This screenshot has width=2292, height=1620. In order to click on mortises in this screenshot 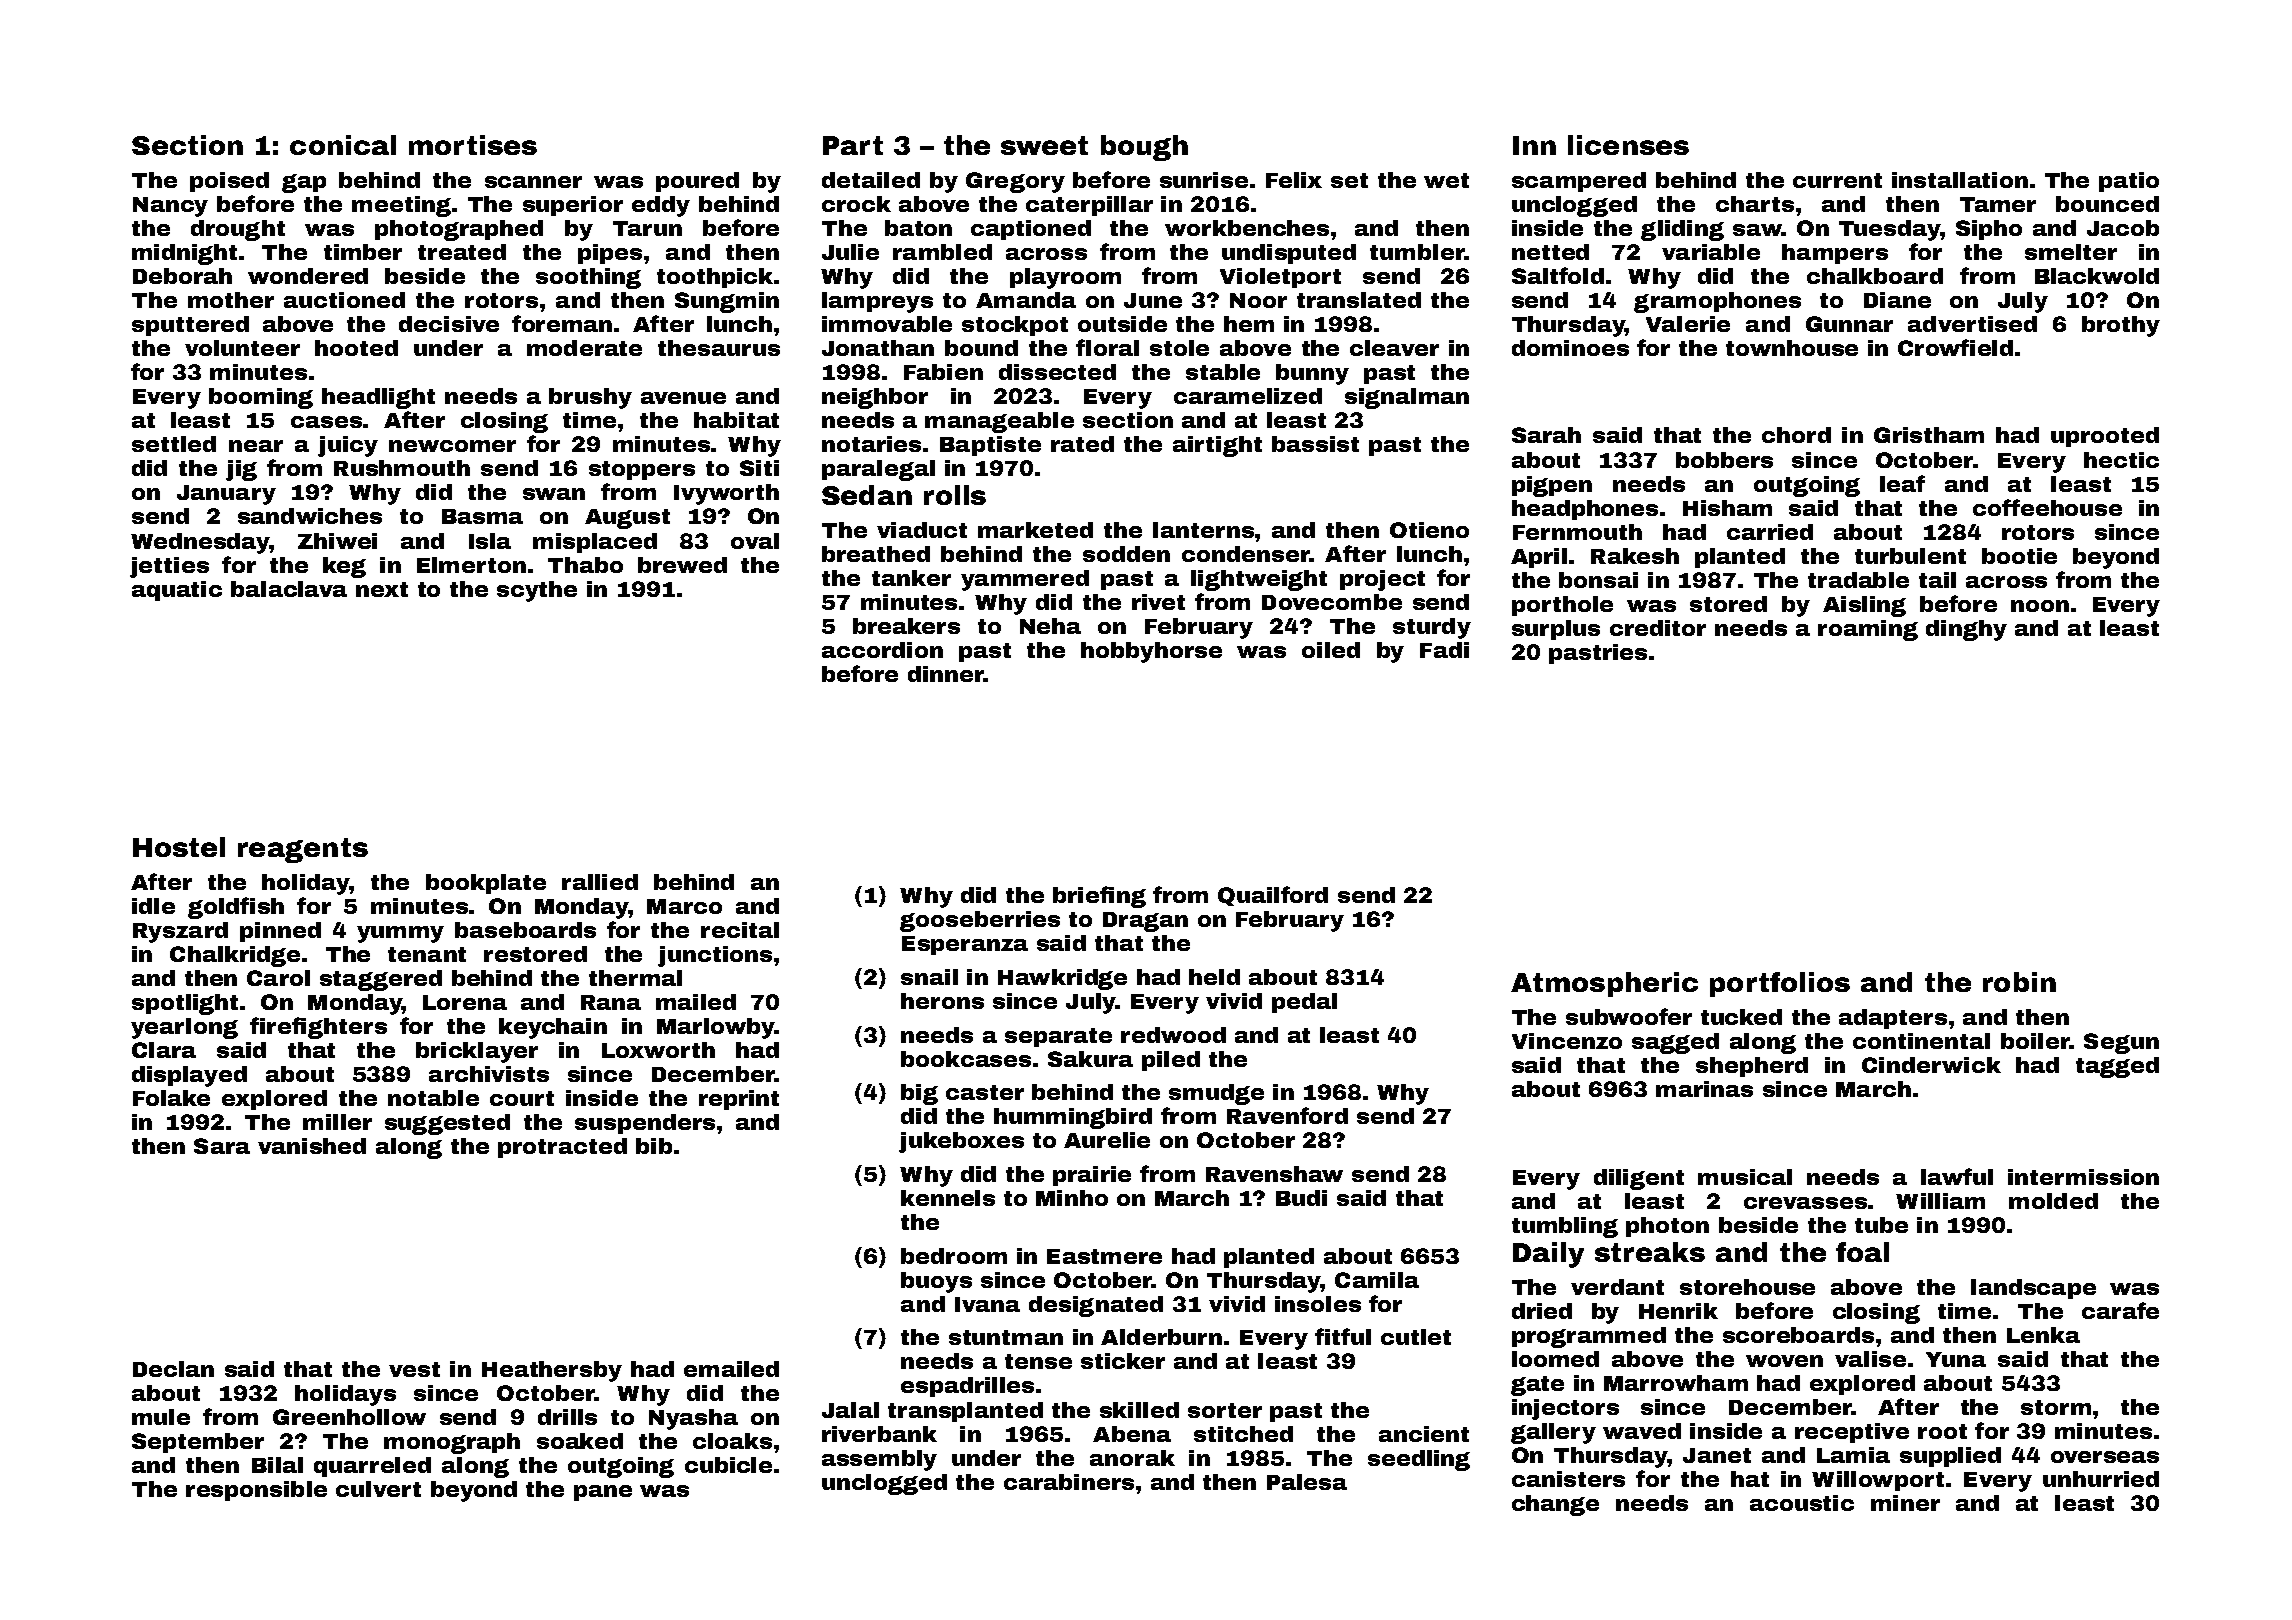, I will do `click(473, 145)`.
